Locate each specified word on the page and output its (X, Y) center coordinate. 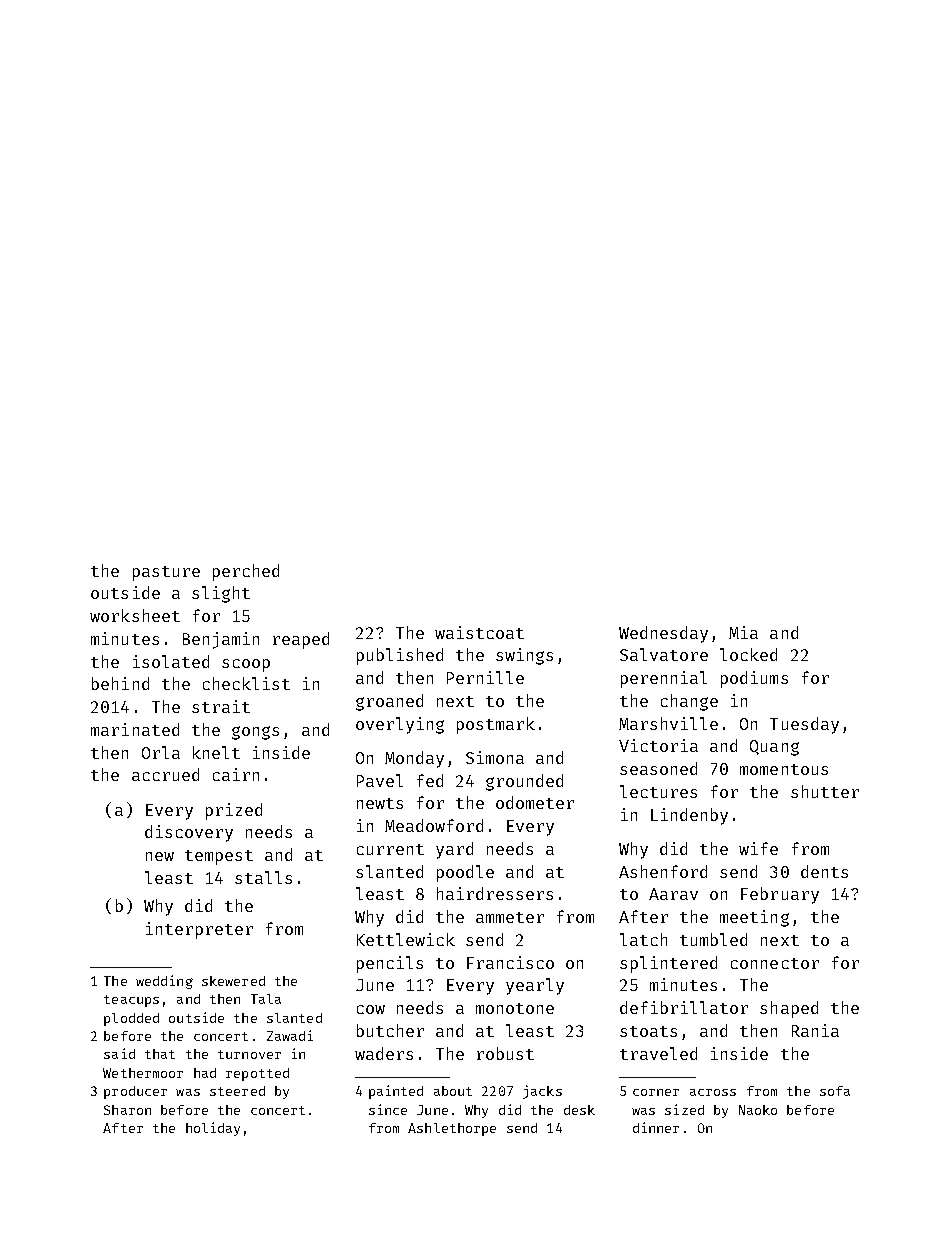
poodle (465, 873)
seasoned (658, 768)
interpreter (199, 930)
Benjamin (221, 640)
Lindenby (689, 816)
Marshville (668, 723)
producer (135, 1092)
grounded (524, 782)
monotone (515, 1008)
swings (524, 656)
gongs (255, 733)
